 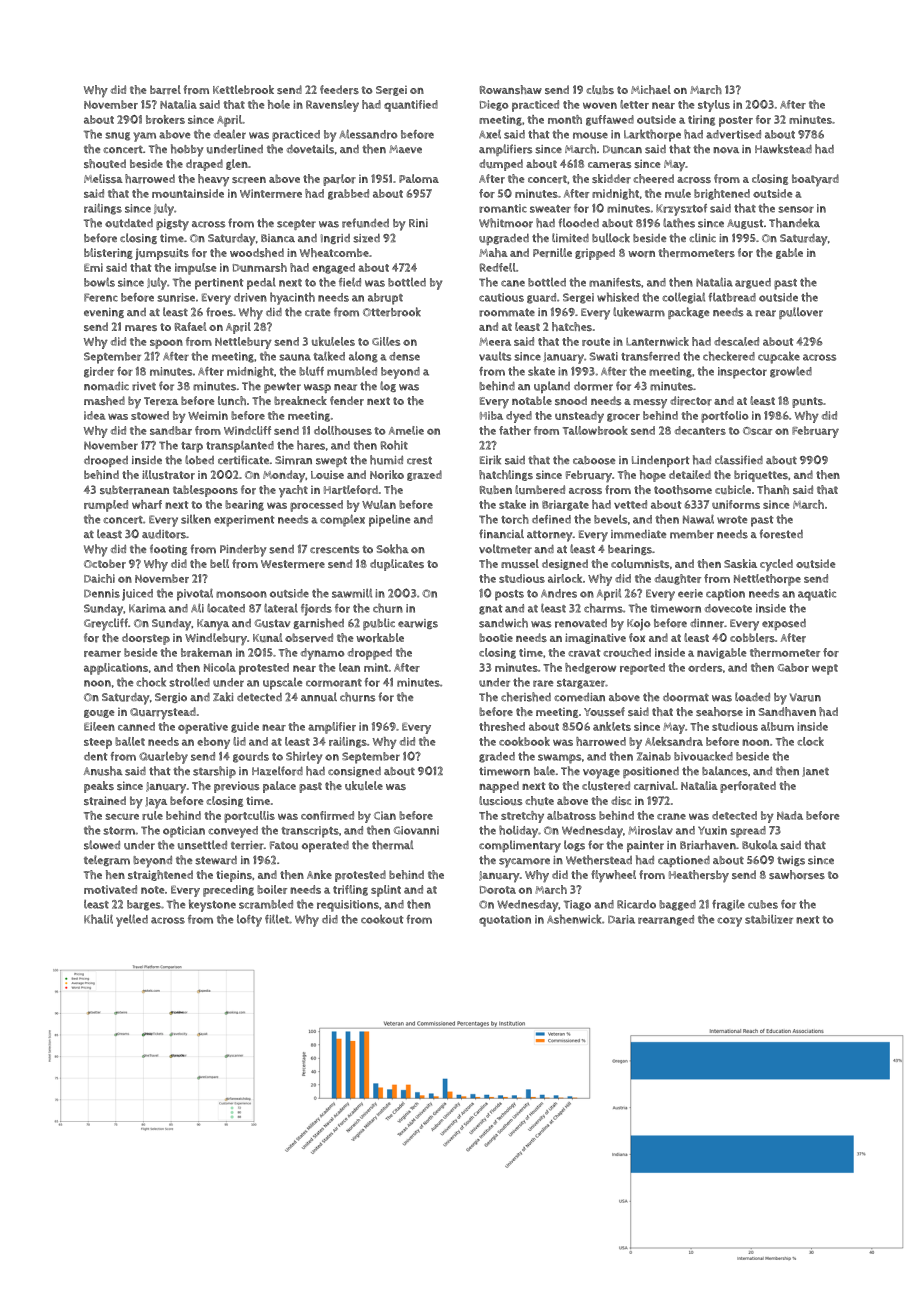 What do you see at coordinates (661, 461) in the screenshot?
I see `Lindenport` at bounding box center [661, 461].
